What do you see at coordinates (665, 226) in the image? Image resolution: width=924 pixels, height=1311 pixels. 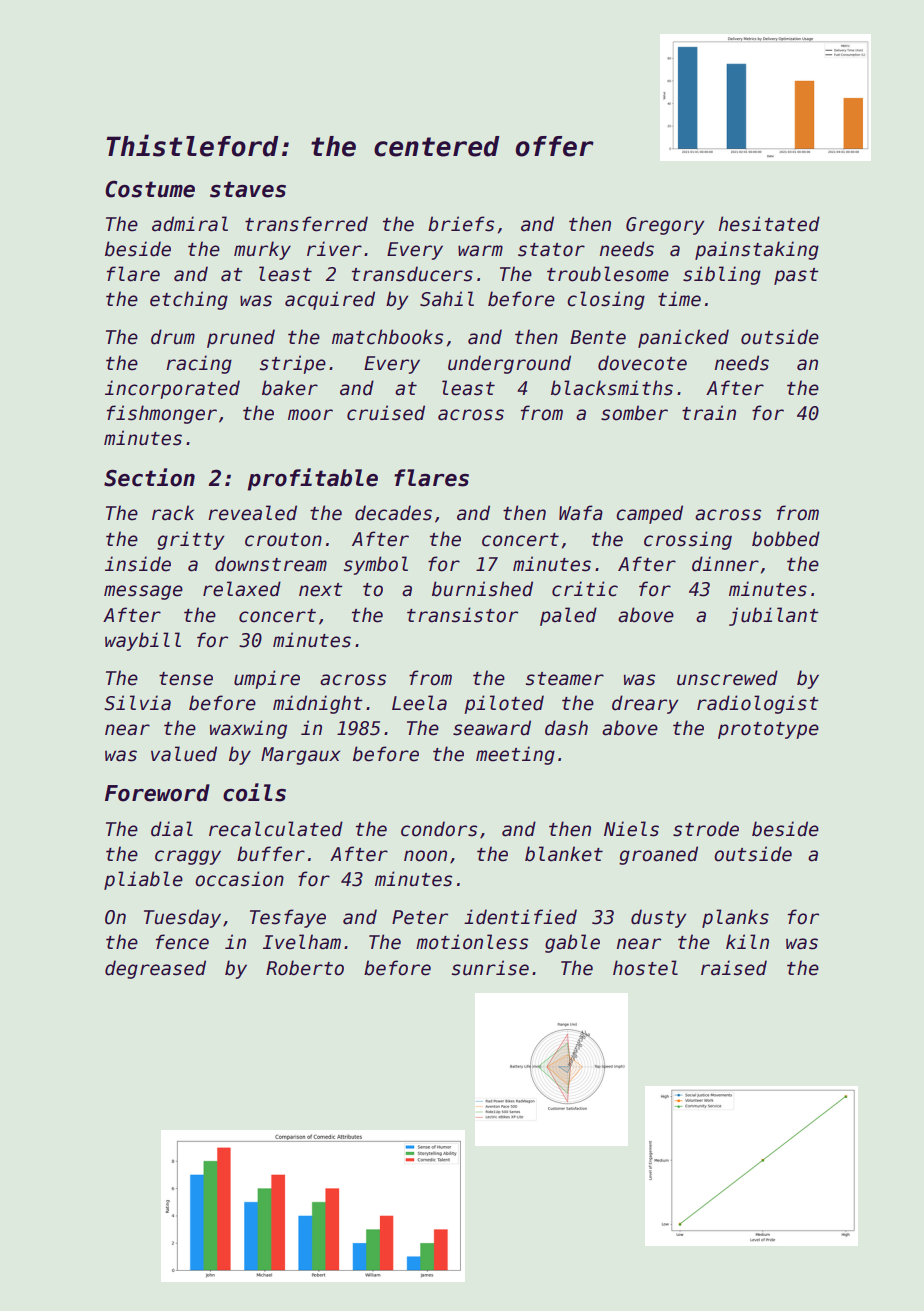 I see `Gregory` at bounding box center [665, 226].
